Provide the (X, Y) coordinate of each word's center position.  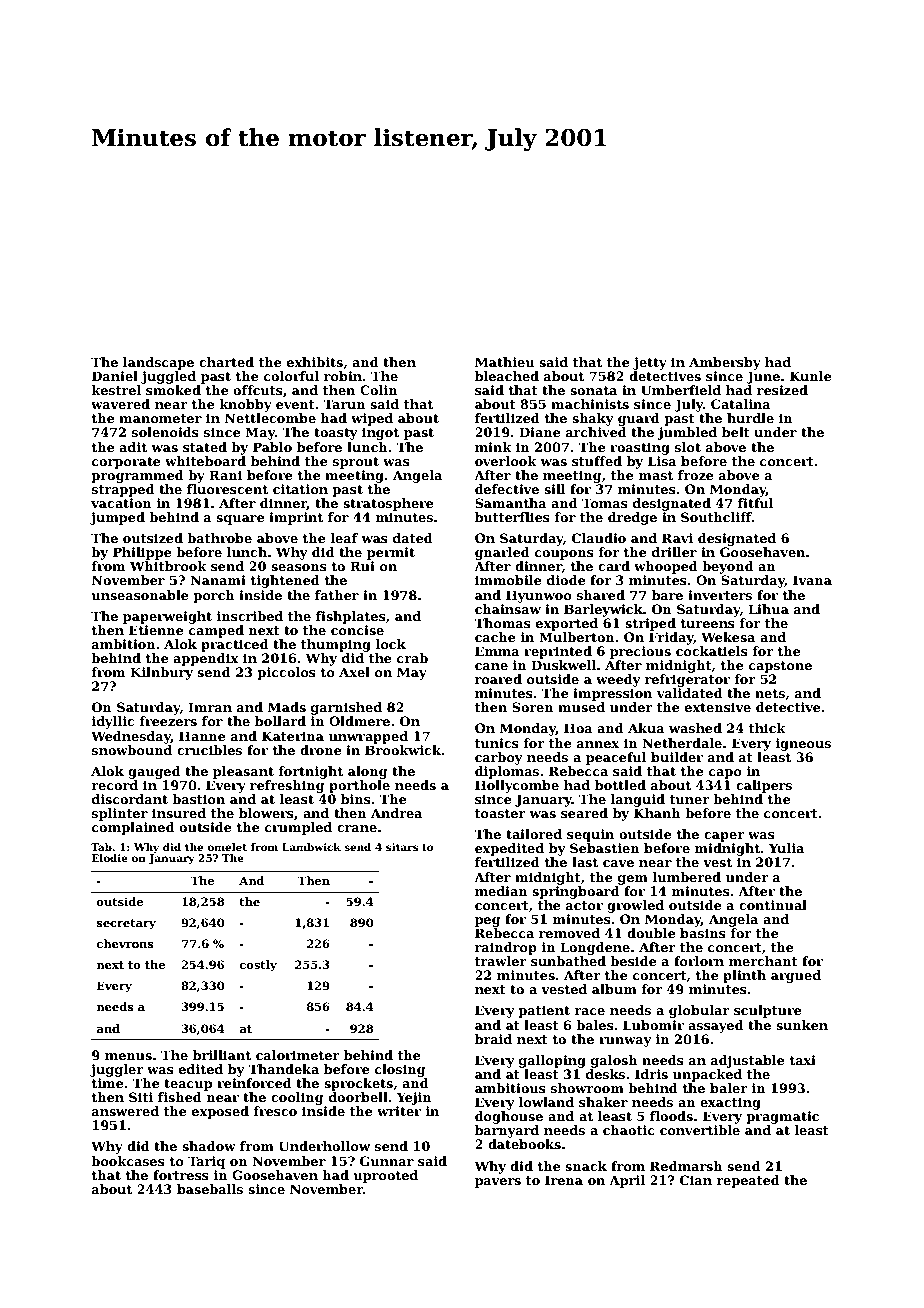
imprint (296, 518)
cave (618, 863)
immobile (508, 580)
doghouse (509, 1117)
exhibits (315, 362)
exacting (730, 1103)
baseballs (210, 1189)
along (367, 772)
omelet (227, 847)
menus (128, 1056)
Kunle (811, 376)
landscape (158, 363)
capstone (780, 667)
